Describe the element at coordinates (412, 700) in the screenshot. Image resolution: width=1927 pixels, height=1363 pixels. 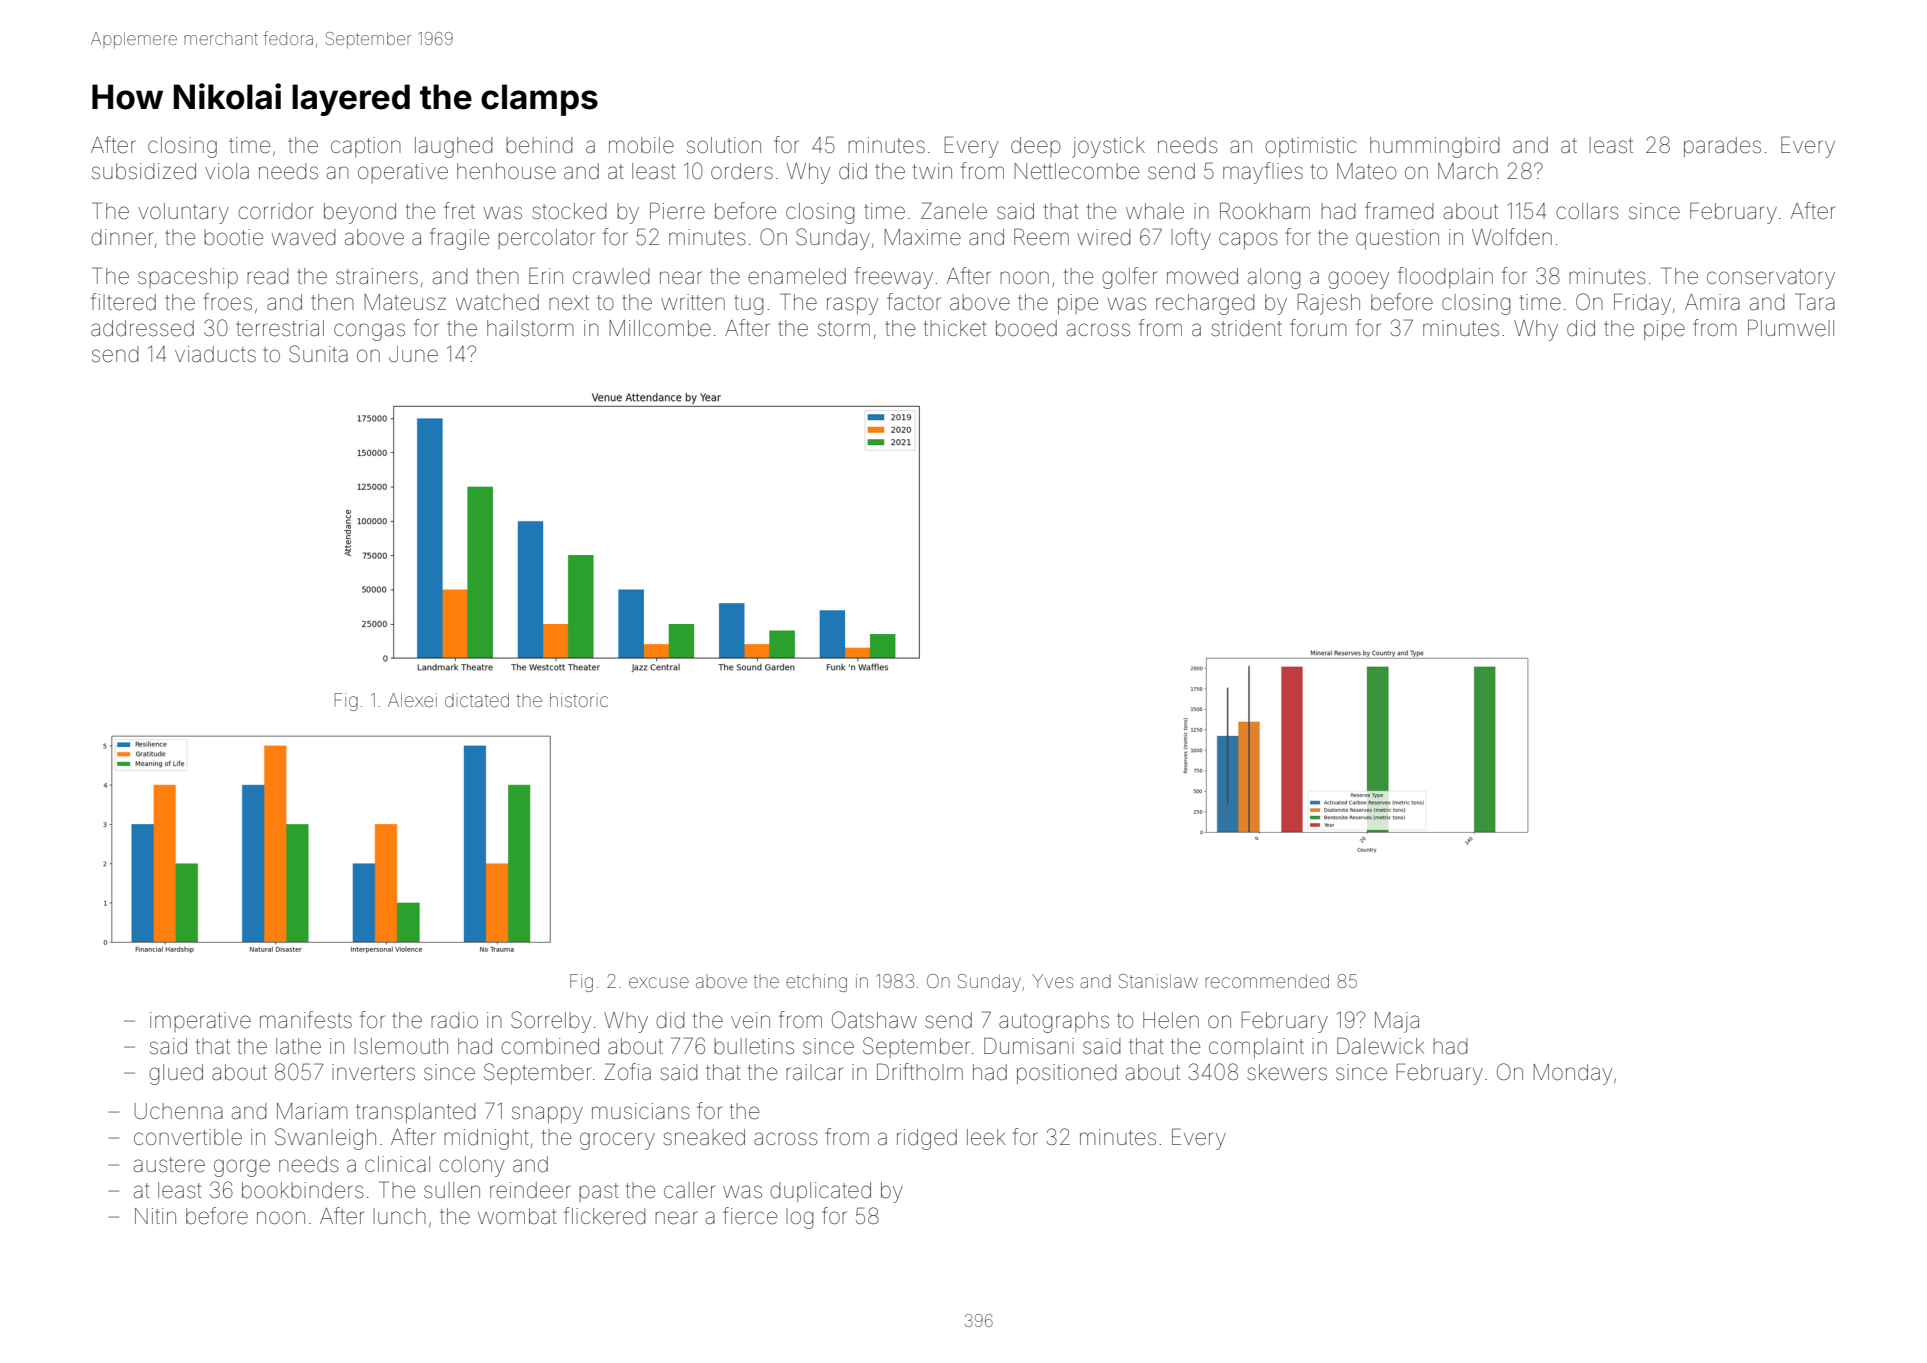
I see `Alexei` at that location.
